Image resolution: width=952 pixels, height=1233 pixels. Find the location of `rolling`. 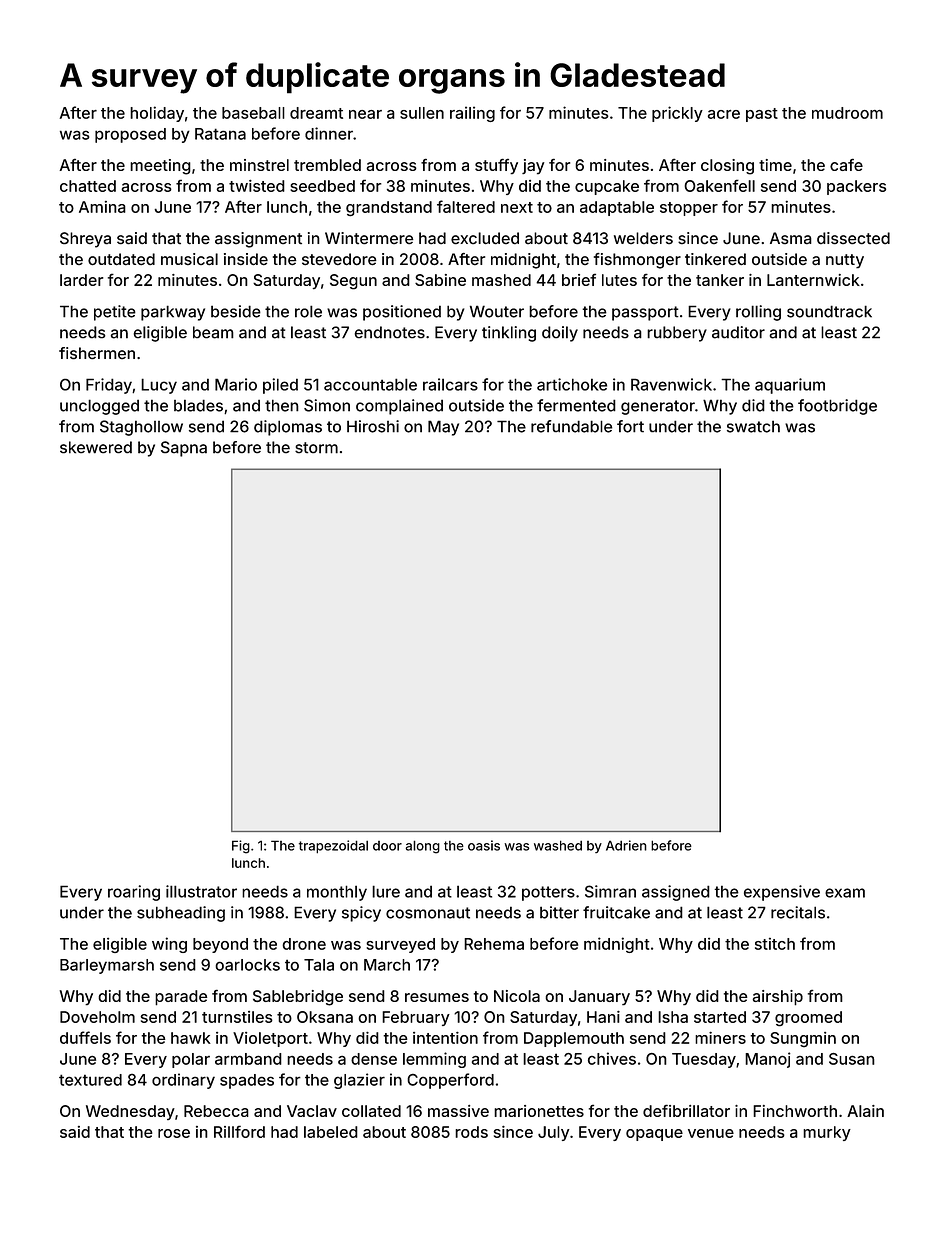

rolling is located at coordinates (758, 313).
